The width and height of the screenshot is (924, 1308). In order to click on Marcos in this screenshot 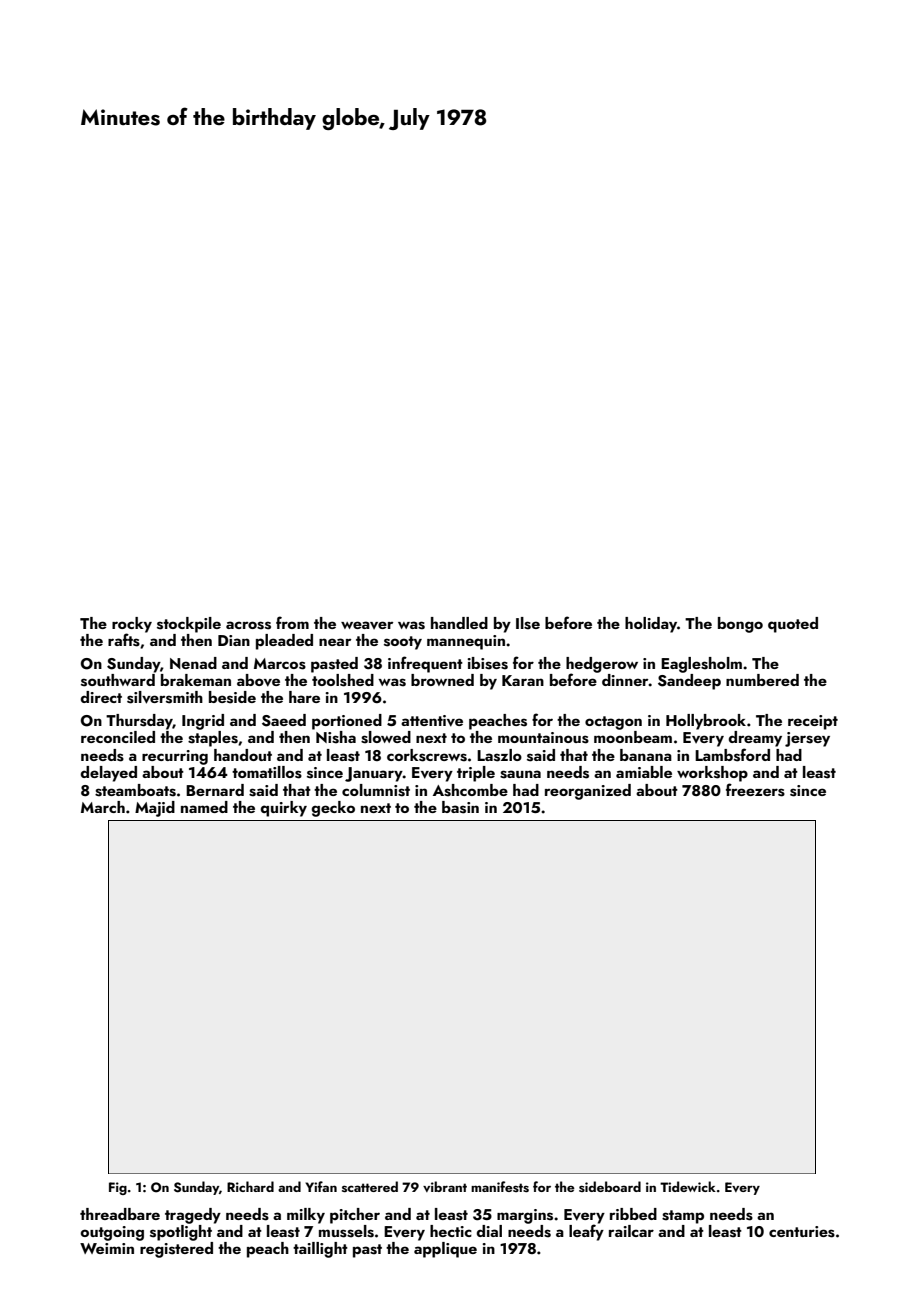, I will do `click(280, 664)`.
